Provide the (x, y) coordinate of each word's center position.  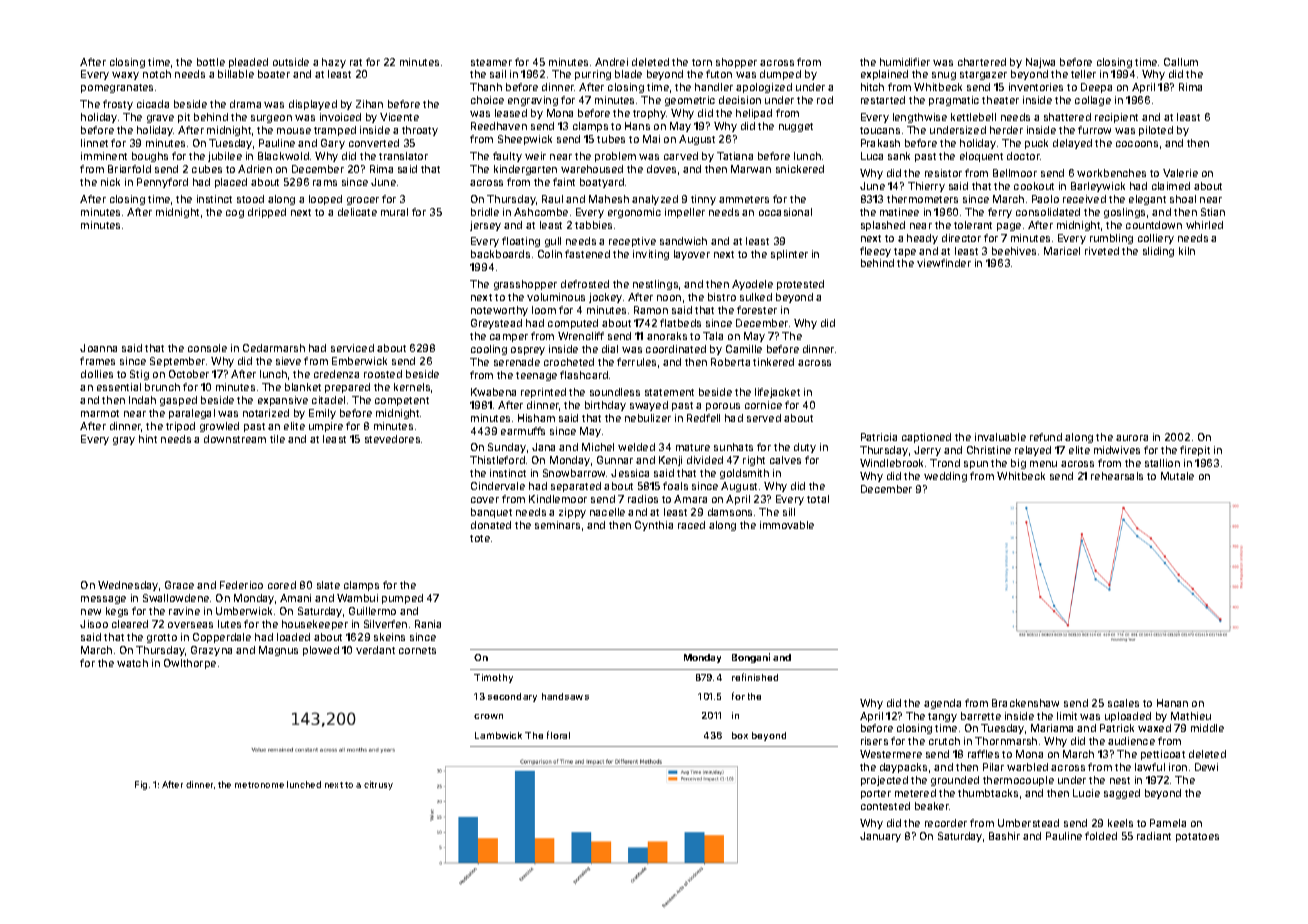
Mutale (1177, 476)
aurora (1132, 438)
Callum (1181, 62)
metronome (259, 785)
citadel (328, 400)
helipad (754, 114)
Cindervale (498, 486)
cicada (153, 104)
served (764, 418)
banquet (491, 513)
